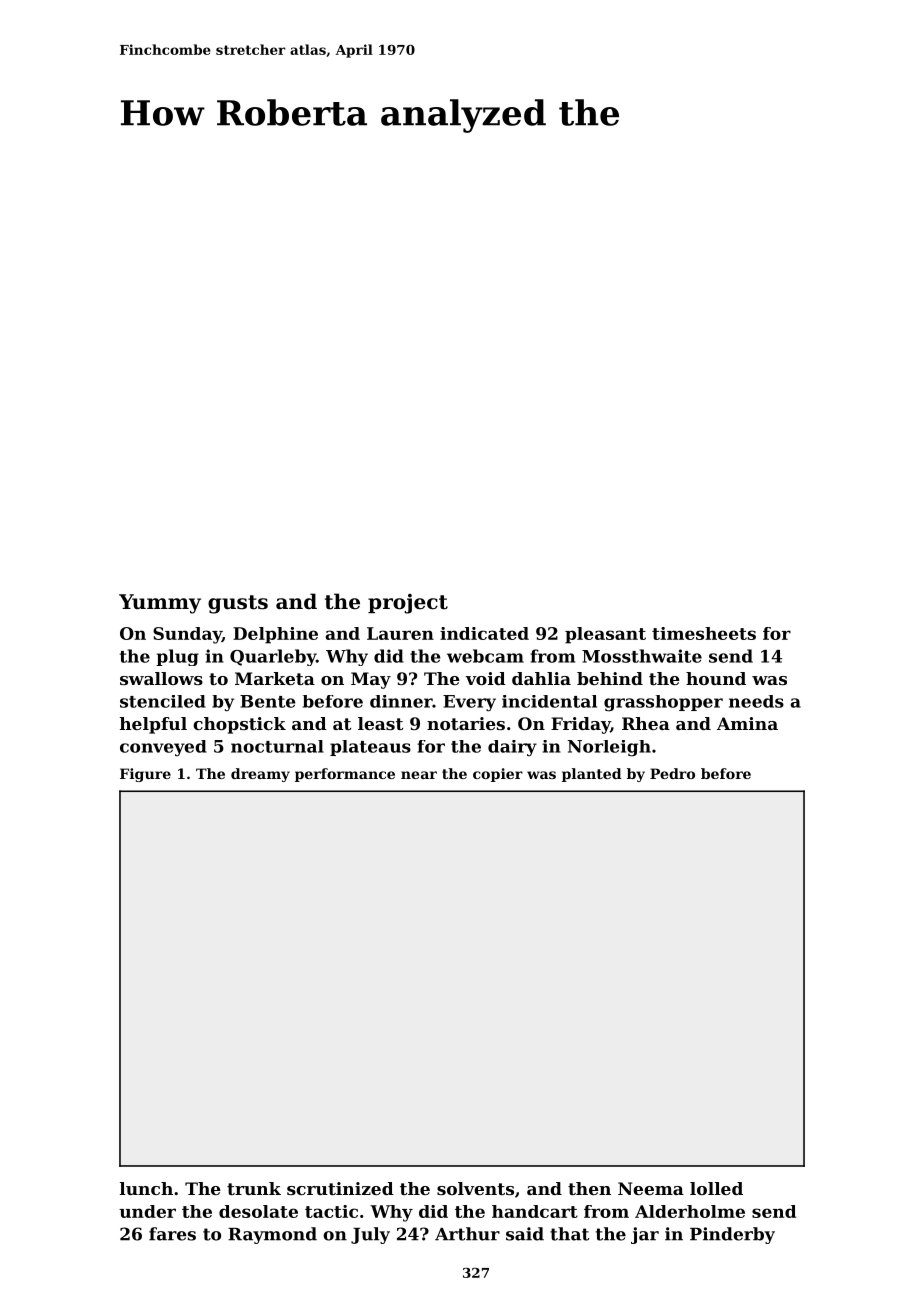 This screenshot has height=1308, width=924. What do you see at coordinates (380, 723) in the screenshot?
I see `least` at bounding box center [380, 723].
